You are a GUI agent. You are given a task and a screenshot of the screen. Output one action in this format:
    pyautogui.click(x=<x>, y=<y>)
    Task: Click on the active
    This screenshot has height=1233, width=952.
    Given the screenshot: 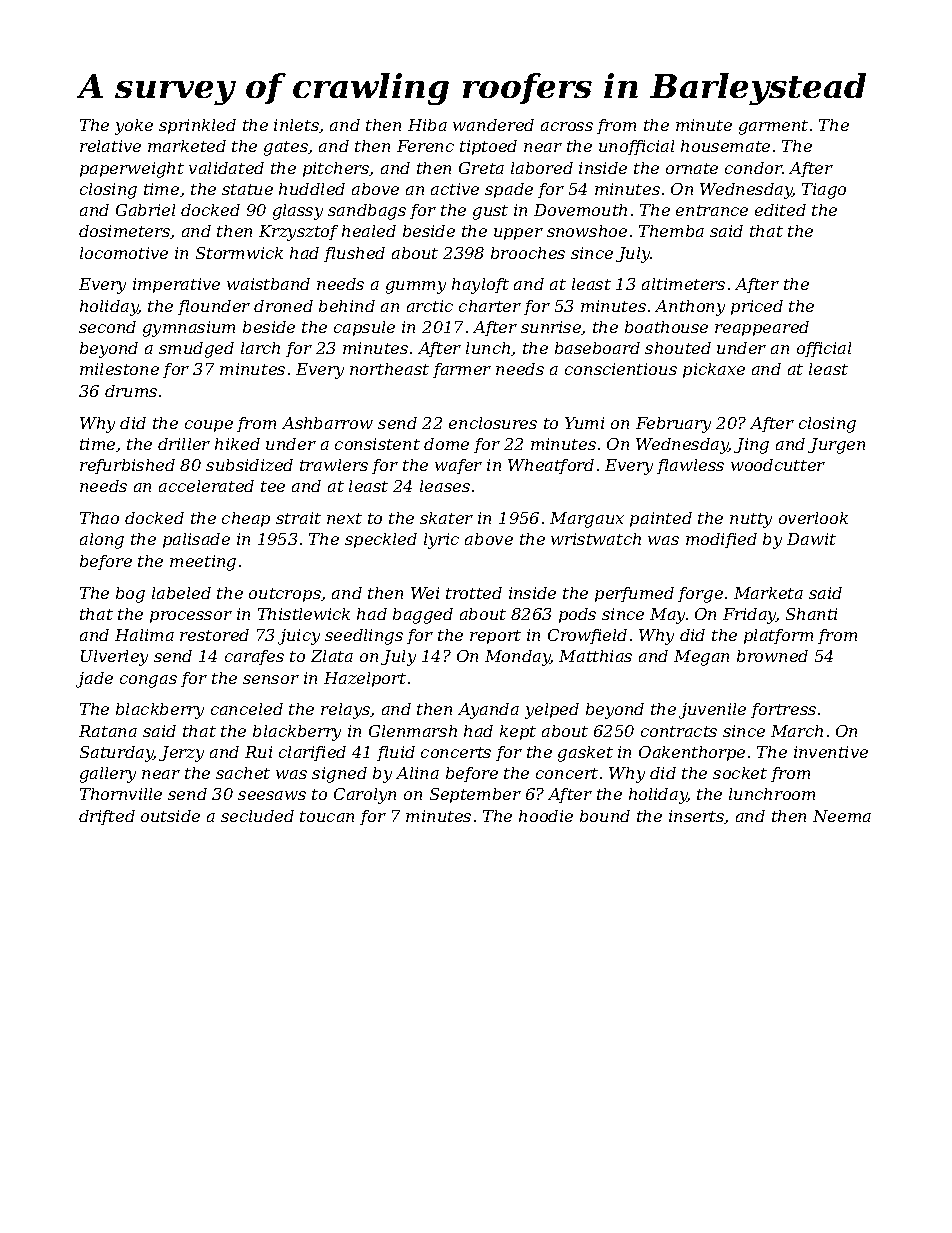 What is the action you would take?
    pyautogui.click(x=455, y=189)
